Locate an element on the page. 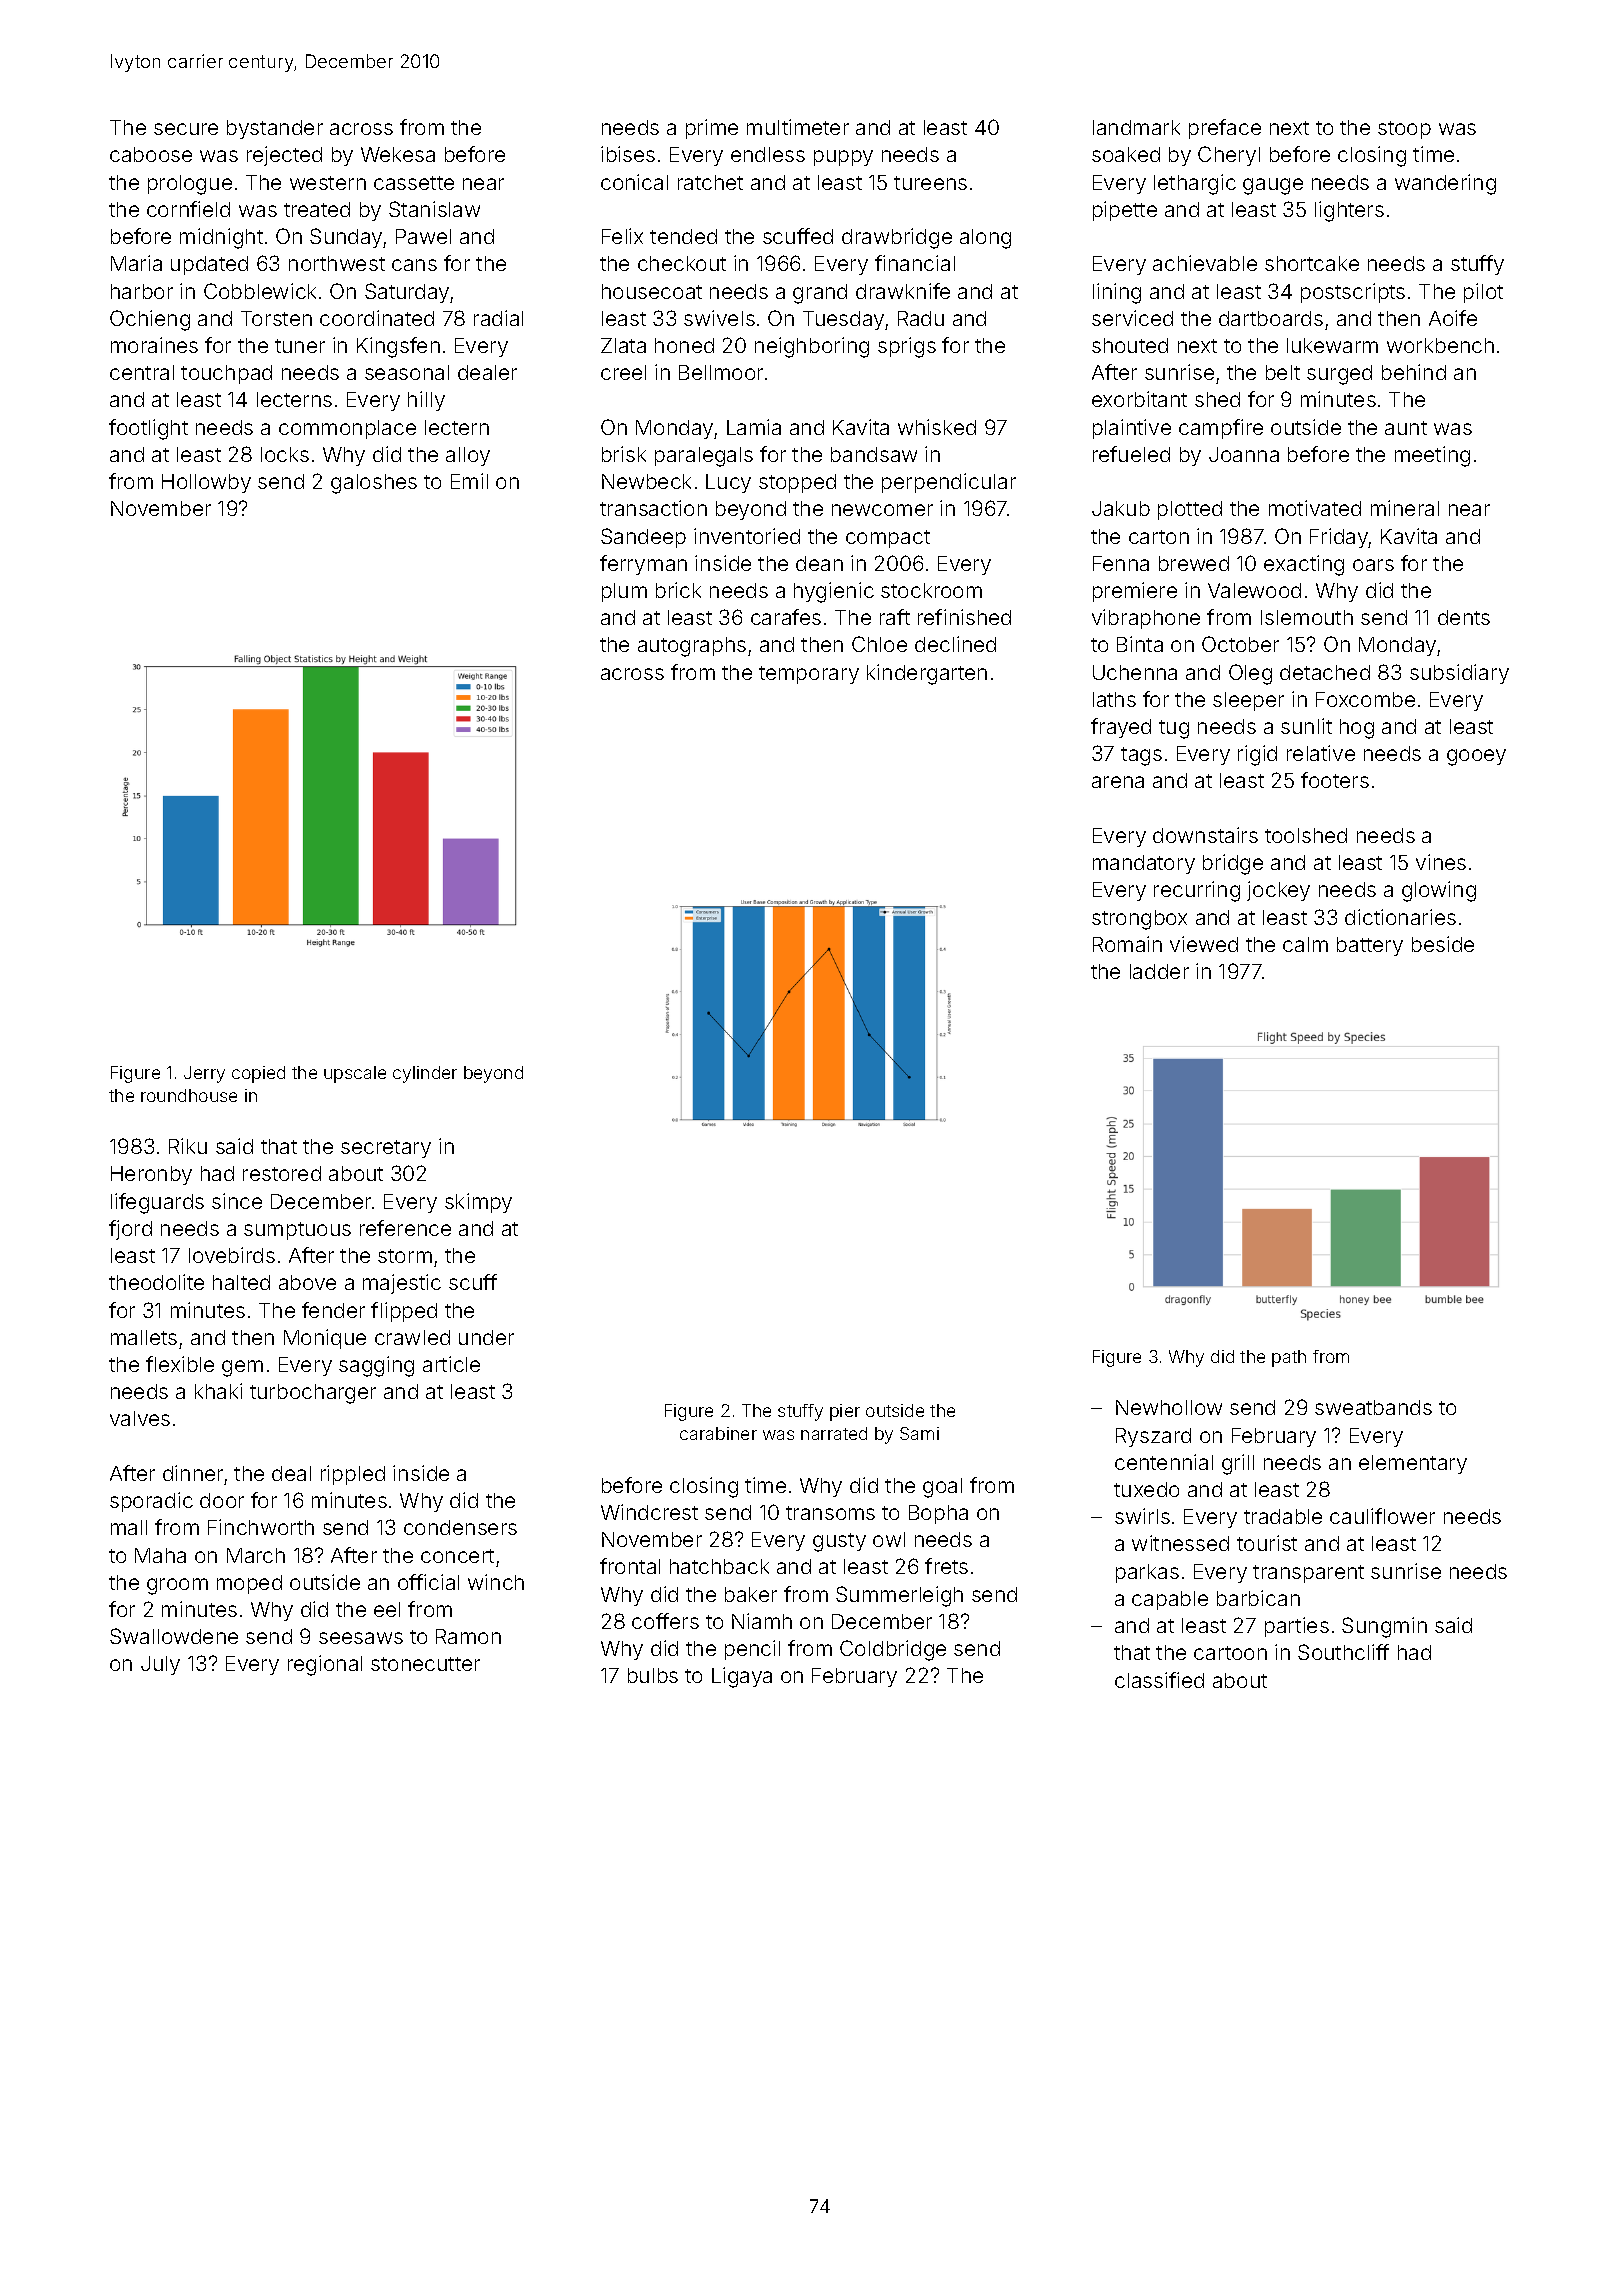 Image resolution: width=1620 pixels, height=2292 pixels. skimpy is located at coordinates (478, 1203).
